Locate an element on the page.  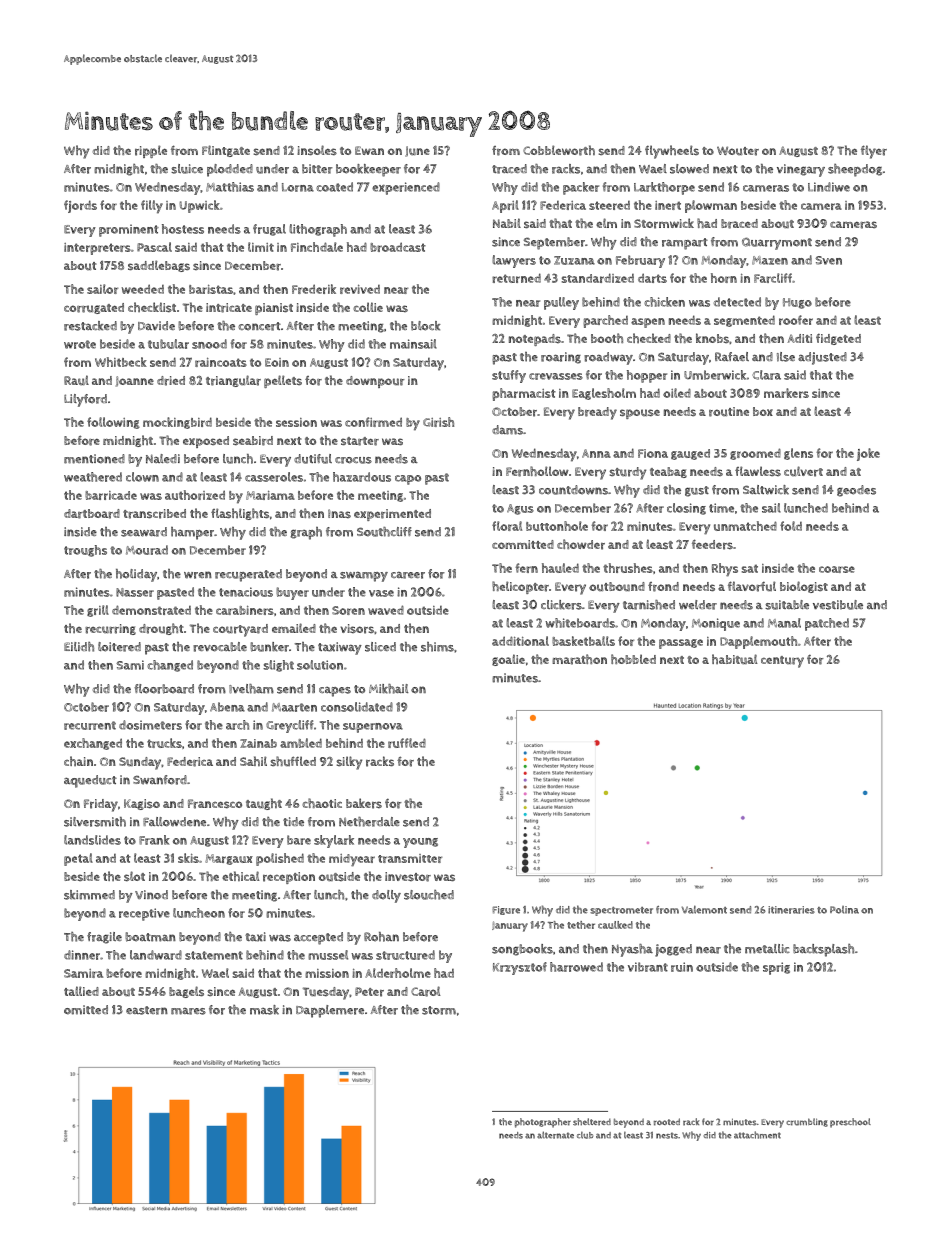
joke is located at coordinates (868, 454).
